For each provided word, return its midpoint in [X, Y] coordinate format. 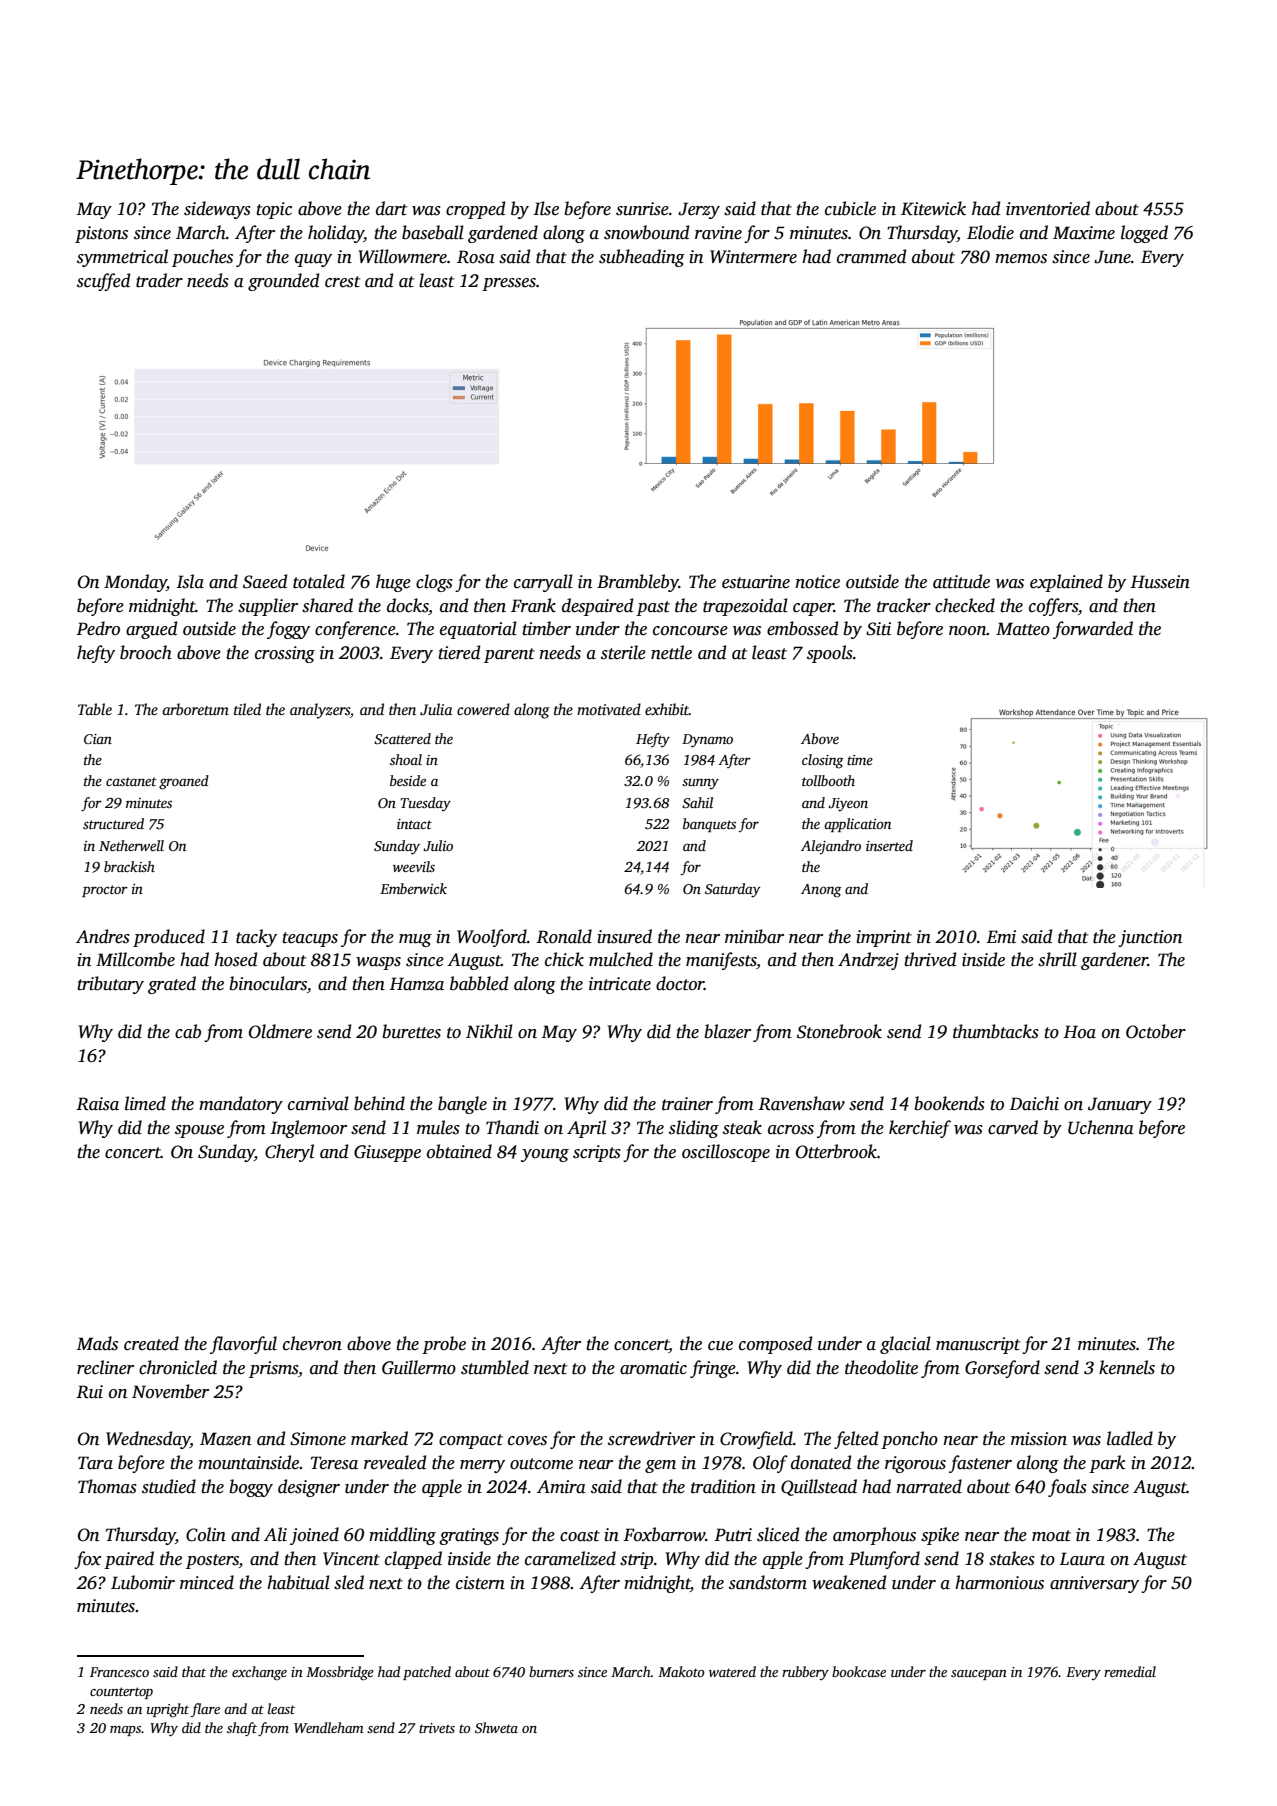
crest [342, 282]
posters [212, 1561]
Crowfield [756, 1440]
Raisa [97, 1104]
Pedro [98, 628]
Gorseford [1002, 1369]
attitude [961, 581]
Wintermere [753, 257]
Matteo [1023, 629]
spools [830, 654]
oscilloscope [726, 1153]
